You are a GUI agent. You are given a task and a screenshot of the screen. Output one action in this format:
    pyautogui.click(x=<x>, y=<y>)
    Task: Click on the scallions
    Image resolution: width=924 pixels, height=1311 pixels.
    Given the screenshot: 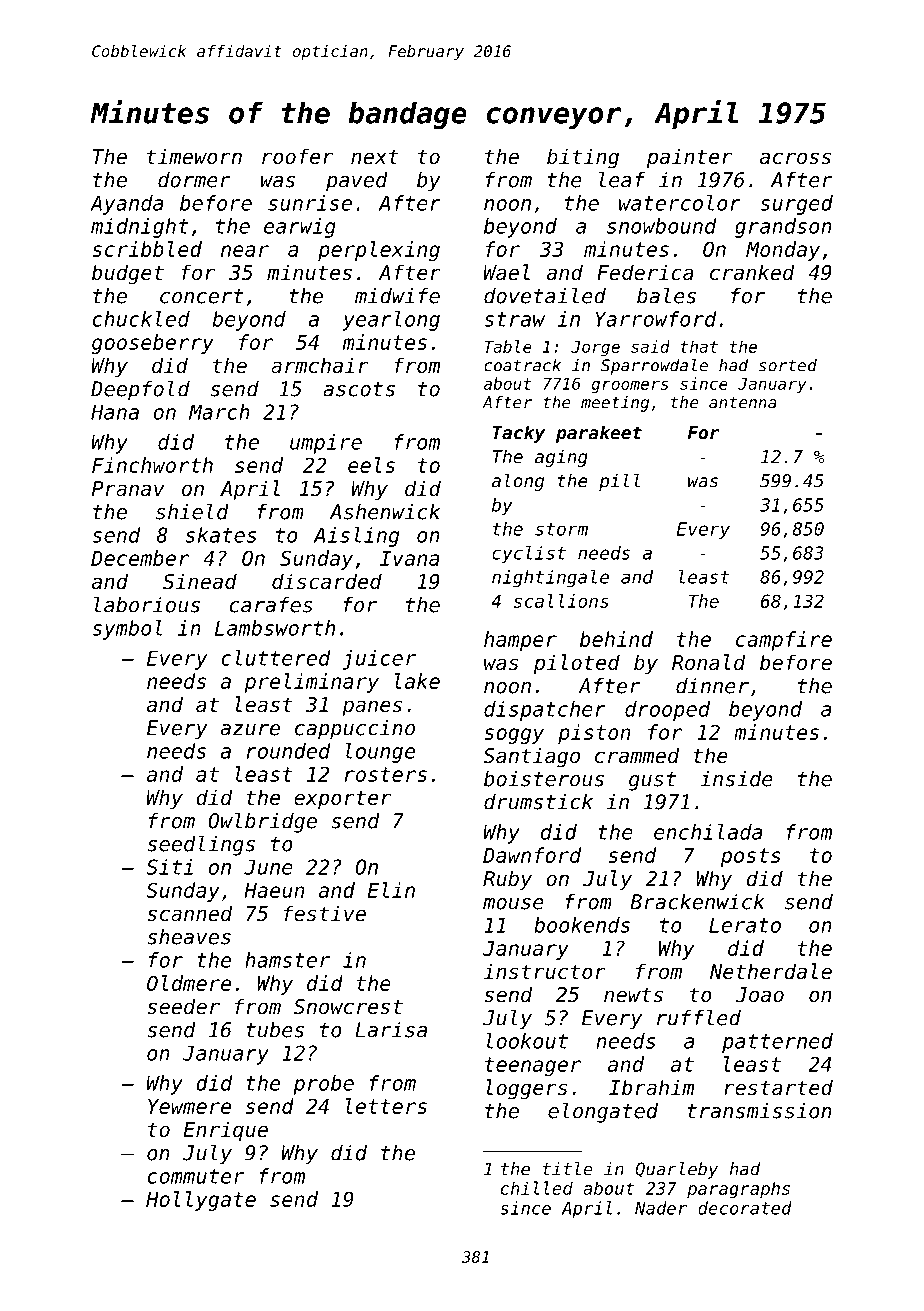 What is the action you would take?
    pyautogui.click(x=561, y=601)
